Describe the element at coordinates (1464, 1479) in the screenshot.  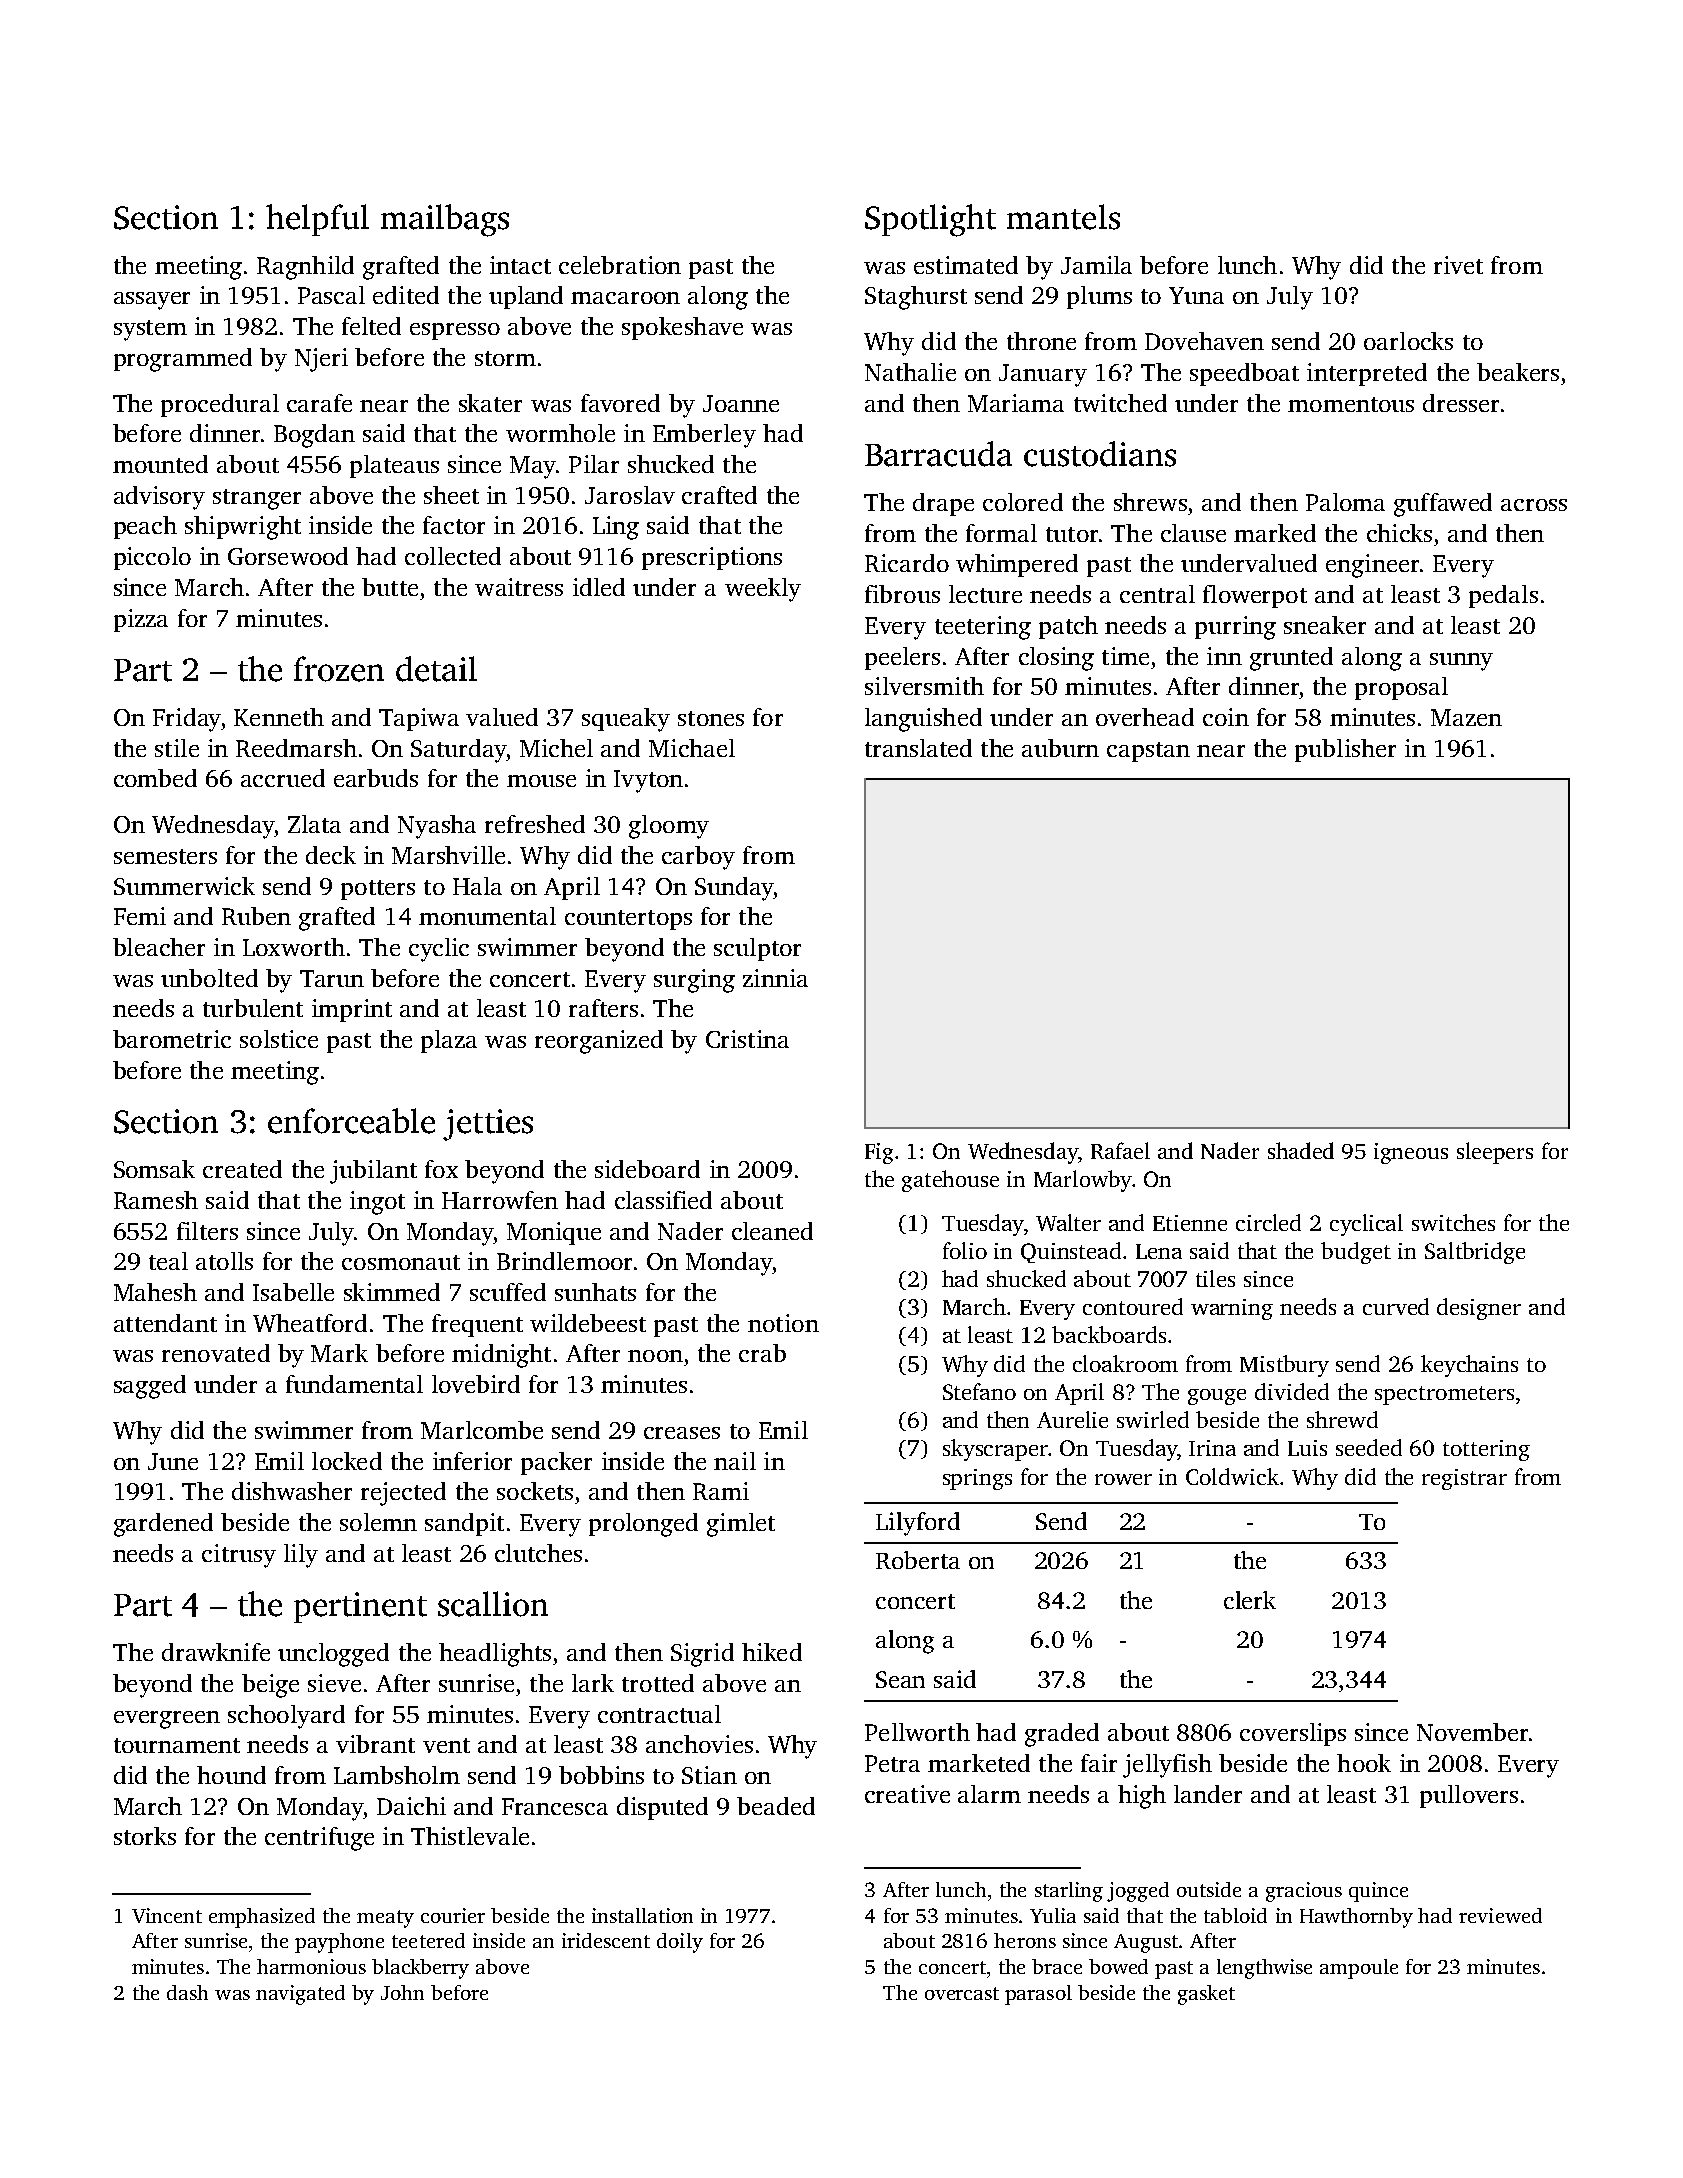
I see `registrar` at that location.
